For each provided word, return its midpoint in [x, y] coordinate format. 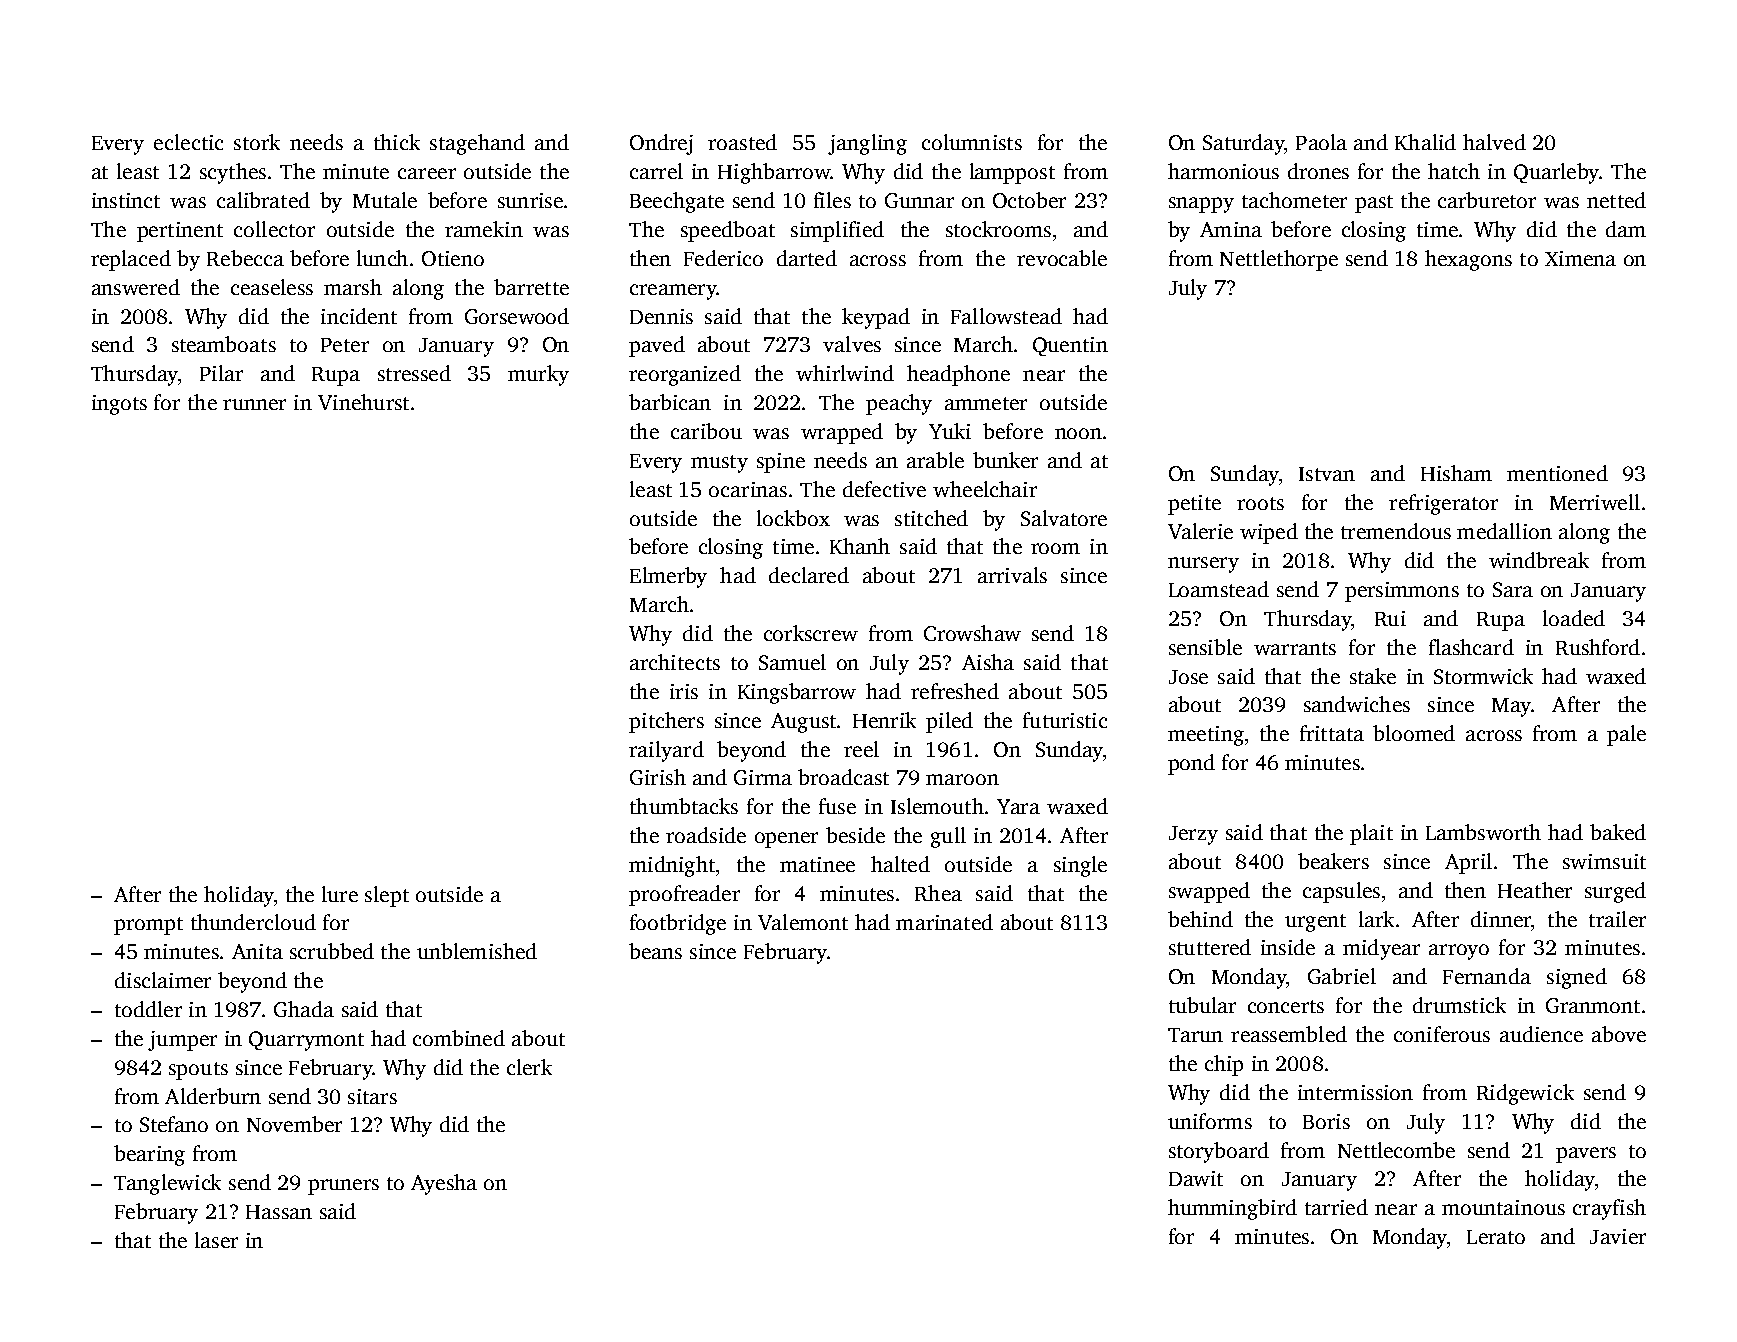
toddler [148, 1009]
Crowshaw [972, 633]
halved [1494, 142]
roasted [742, 142]
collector [274, 229]
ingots [119, 405]
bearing [149, 1155]
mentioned [1557, 473]
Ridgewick [1525, 1094]
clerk [529, 1067]
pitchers [666, 722]
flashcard [1471, 647]
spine [781, 463]
